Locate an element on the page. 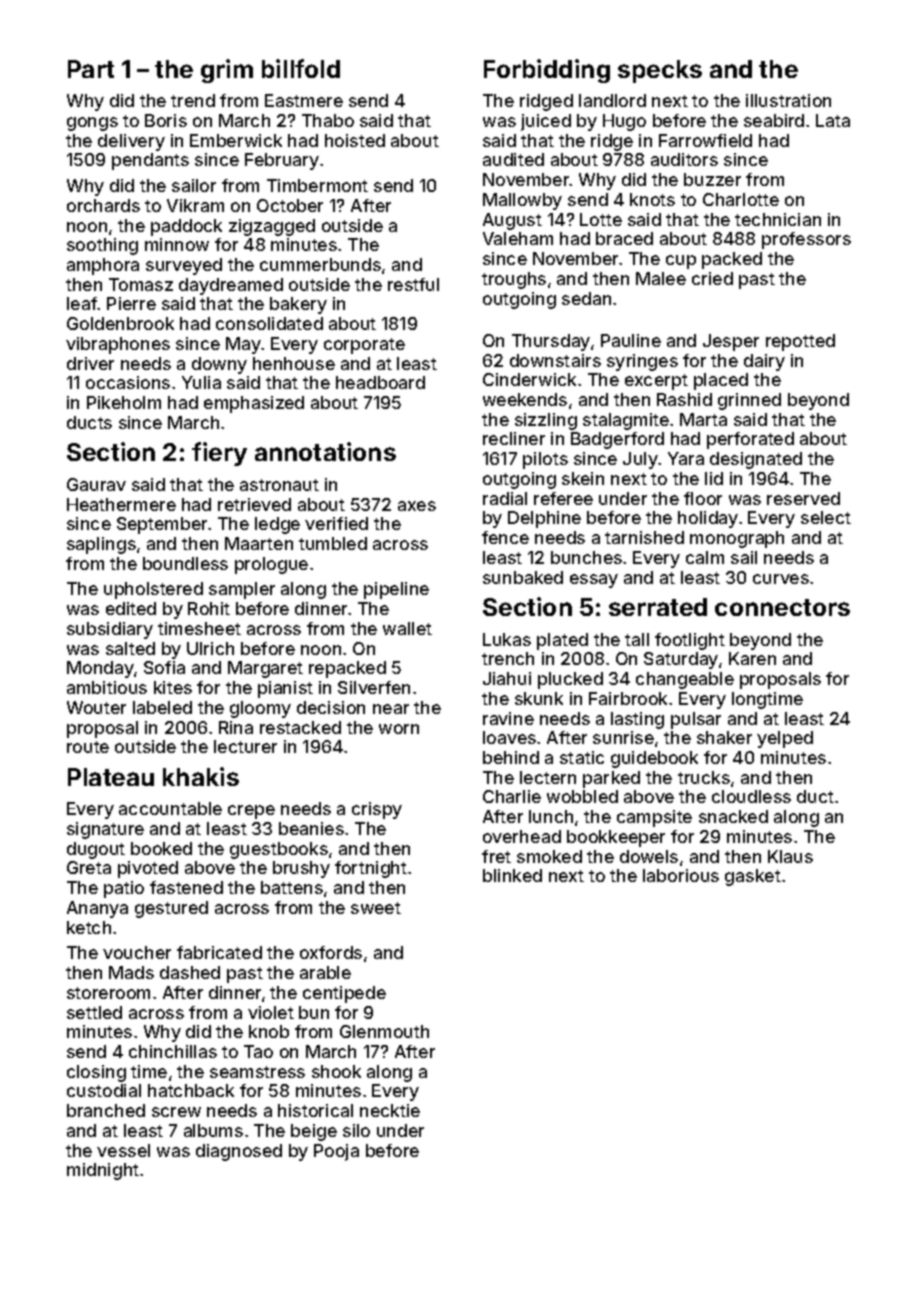  Maarten is located at coordinates (259, 543).
